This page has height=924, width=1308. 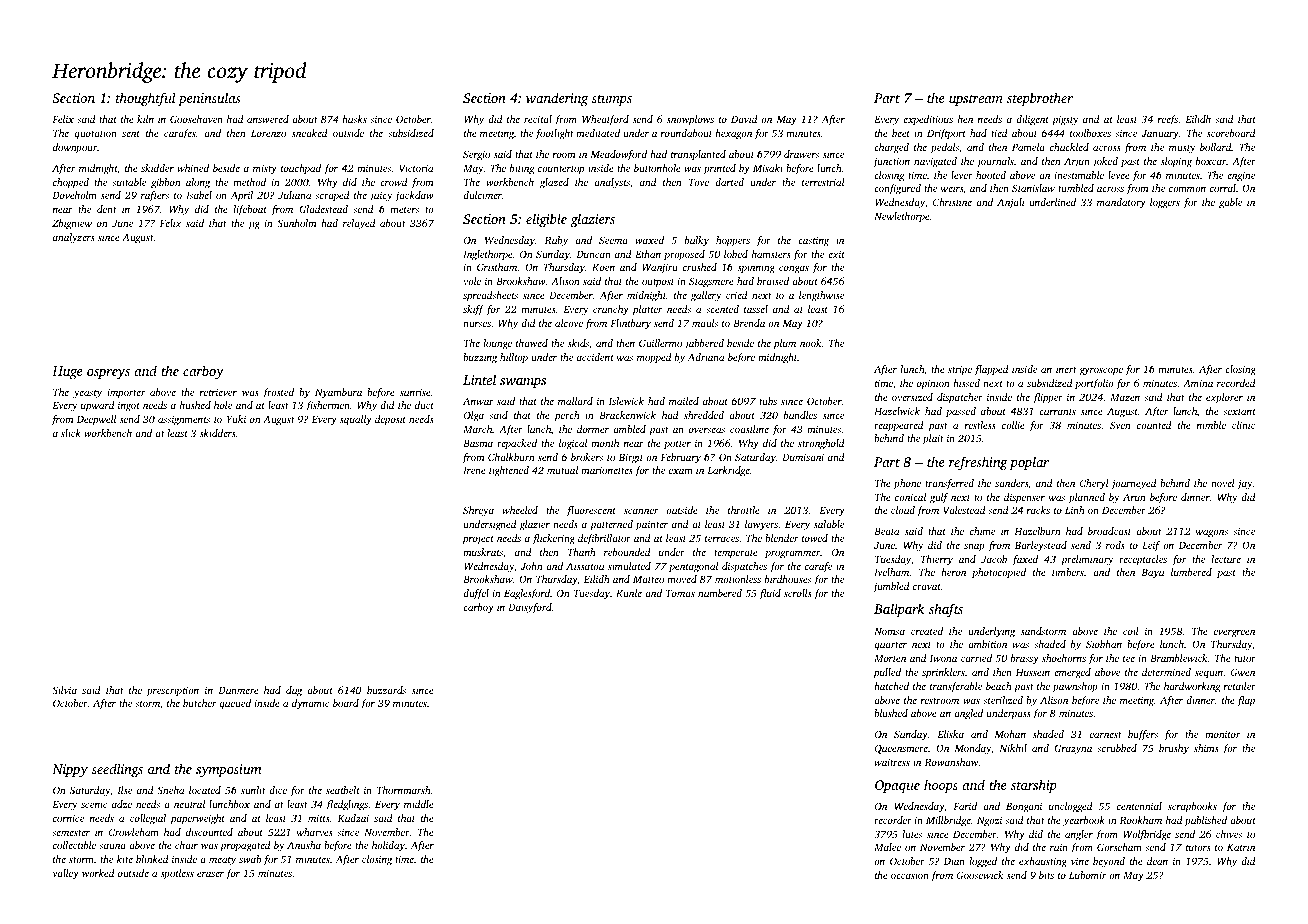 What do you see at coordinates (891, 686) in the page?
I see `hatched` at bounding box center [891, 686].
